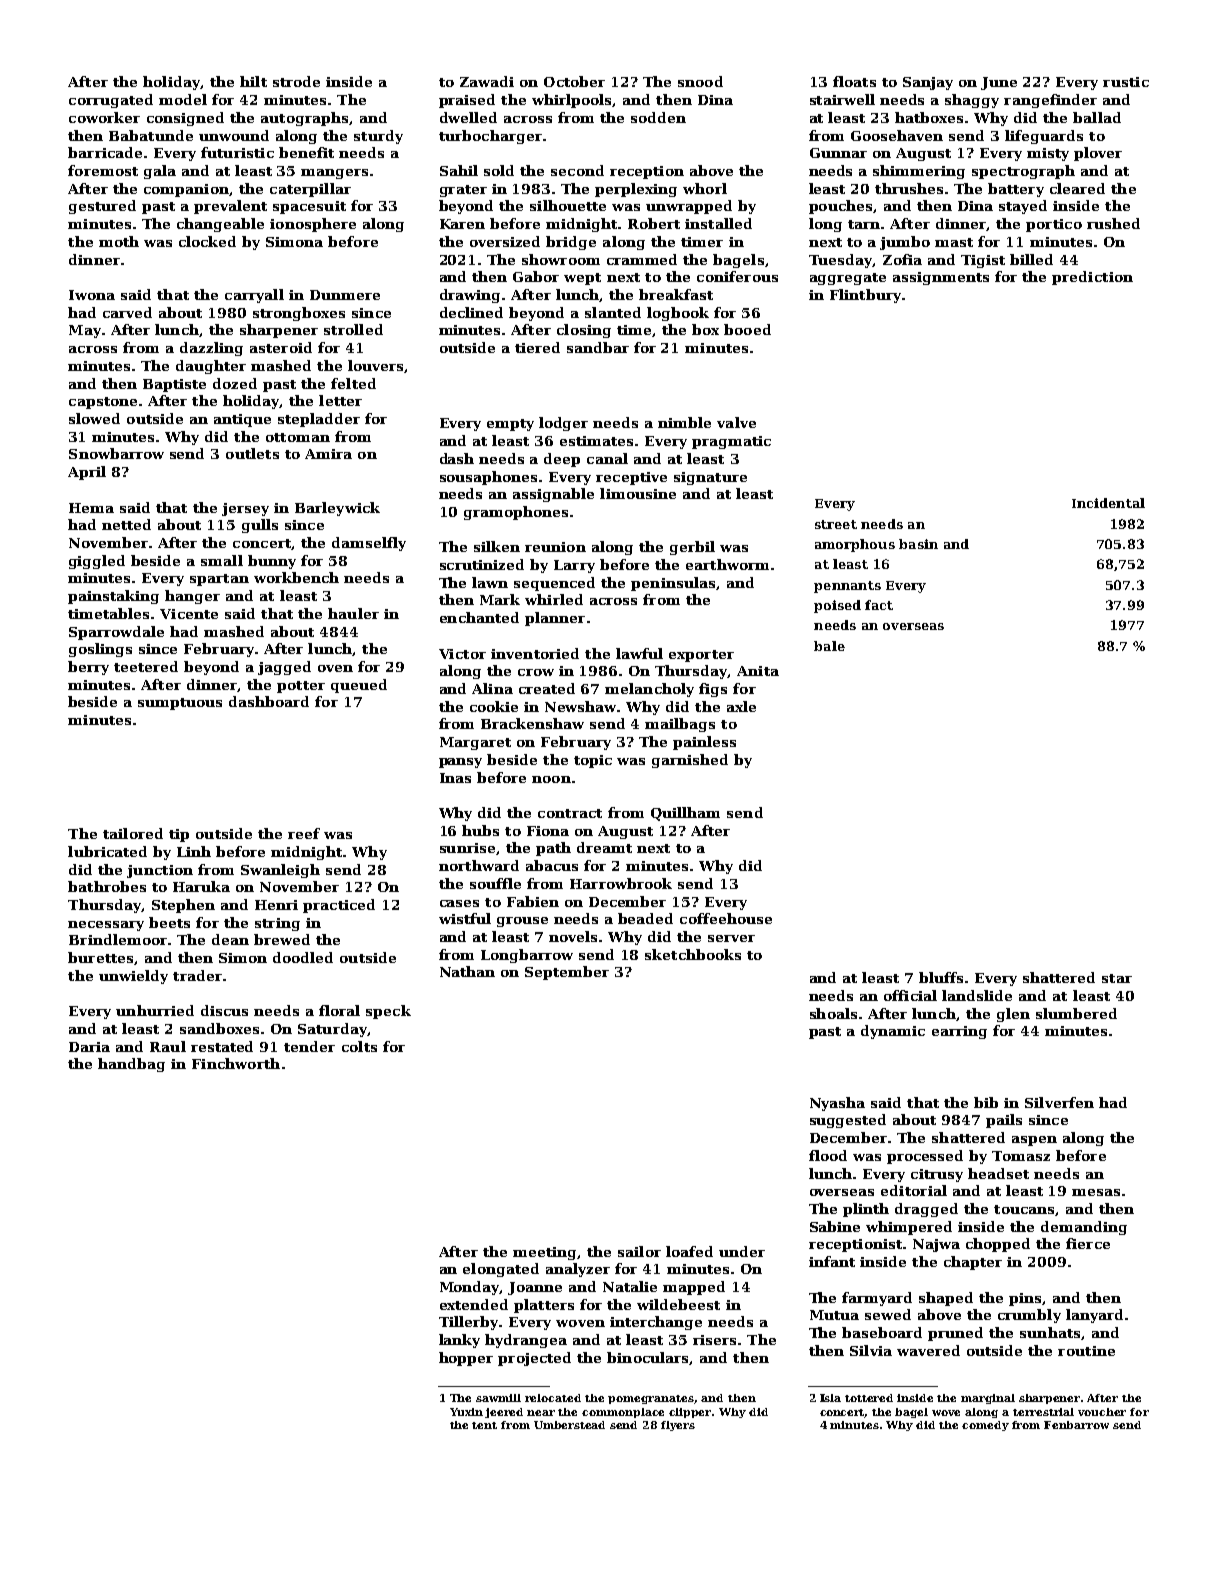  I want to click on sewed, so click(888, 1314).
